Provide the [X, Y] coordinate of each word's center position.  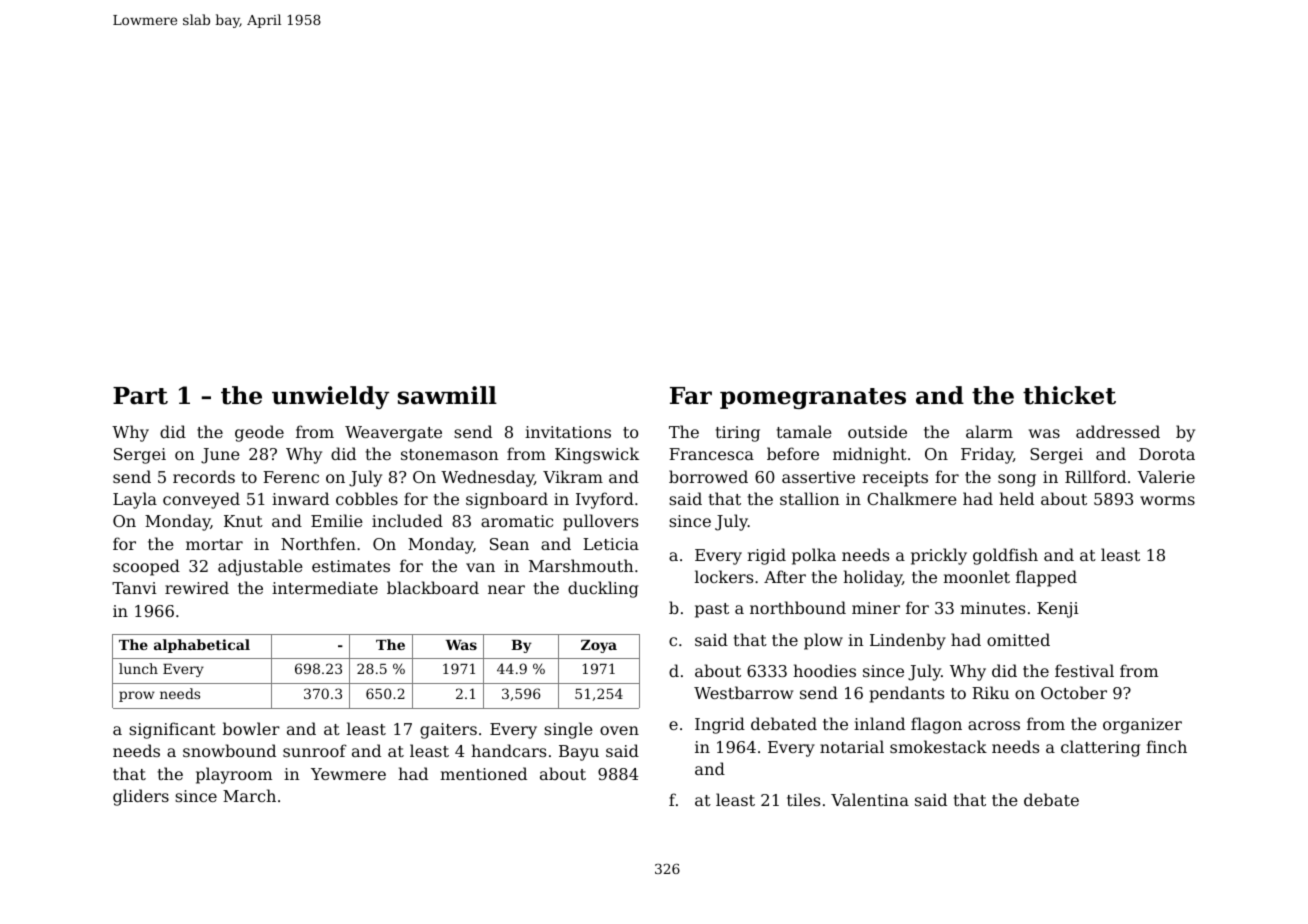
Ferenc [291, 477]
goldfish [1005, 556]
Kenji [1058, 610]
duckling [603, 589]
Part [140, 396]
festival [1084, 670]
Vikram [573, 476]
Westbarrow [743, 692]
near [506, 589]
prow [137, 696]
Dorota [1167, 454]
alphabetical [202, 646]
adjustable [260, 567]
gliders [141, 797]
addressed [1118, 431]
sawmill [447, 395]
